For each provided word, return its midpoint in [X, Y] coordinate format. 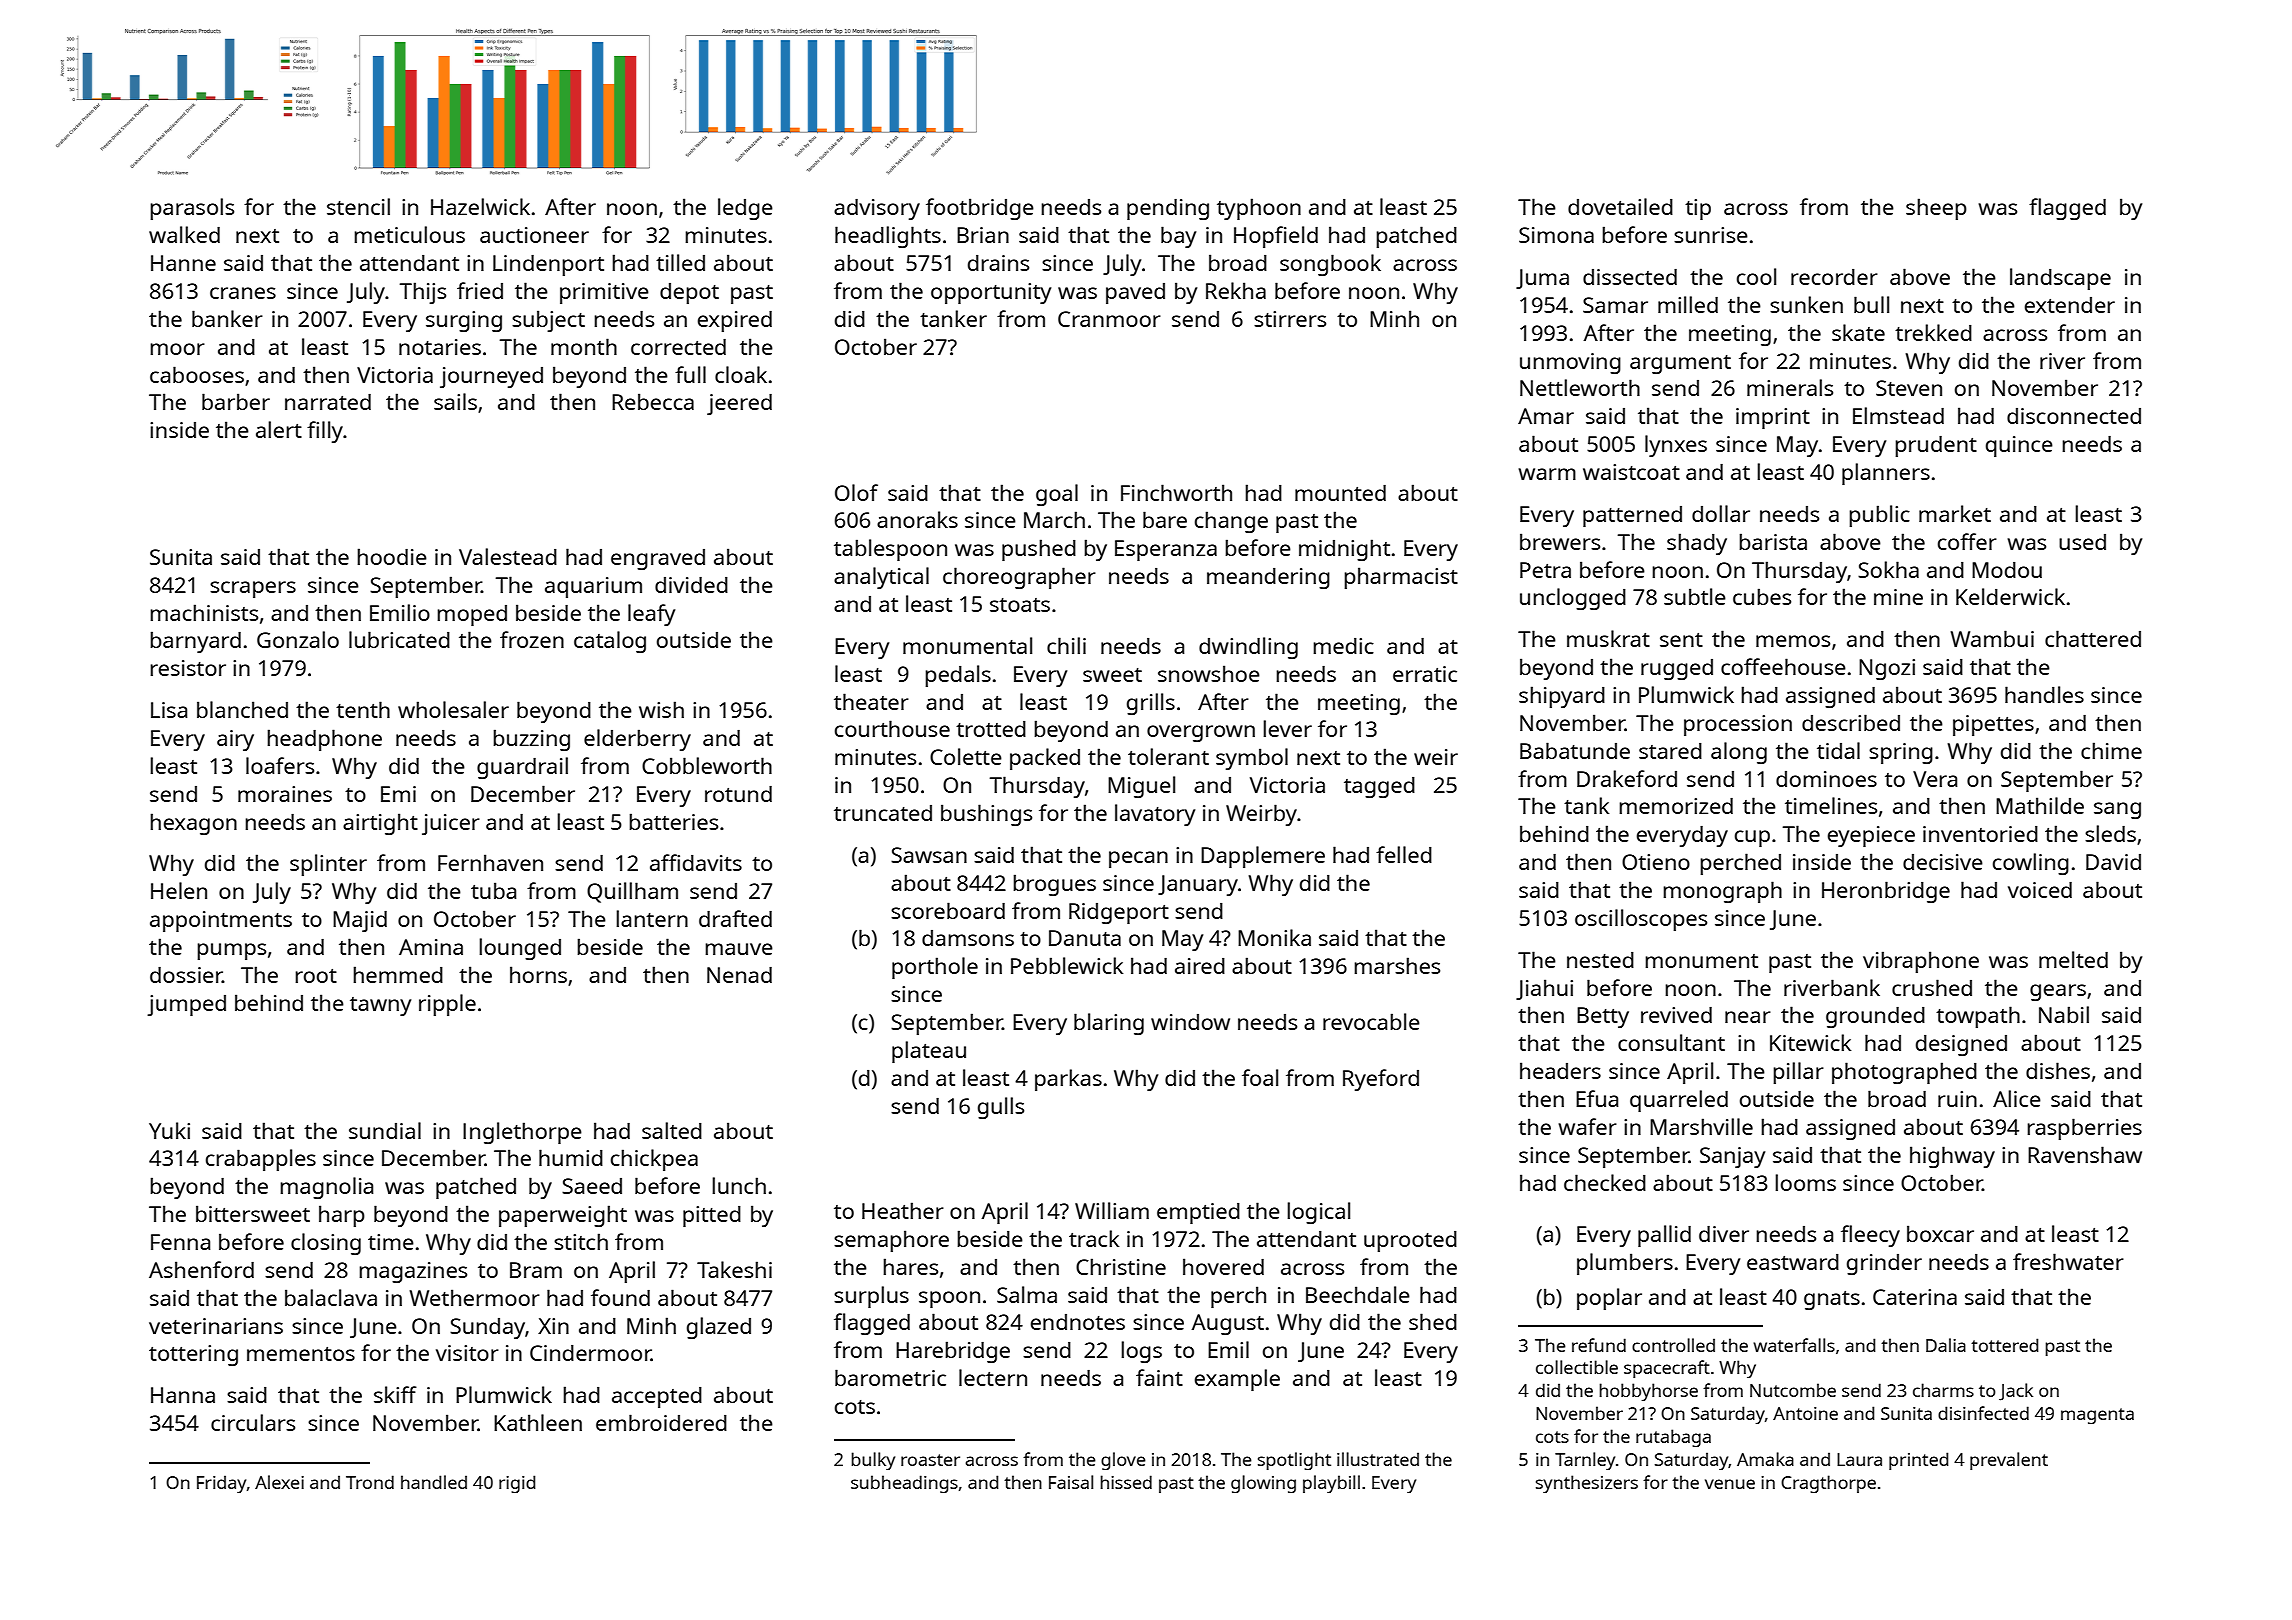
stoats [1020, 605]
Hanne [183, 263]
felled [1404, 854]
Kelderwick [2010, 596]
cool [1756, 276]
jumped [186, 1005]
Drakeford [1627, 778]
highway [1952, 1157]
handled [434, 1482]
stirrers [1290, 319]
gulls [1001, 1108]
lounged [520, 949]
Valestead [508, 556]
